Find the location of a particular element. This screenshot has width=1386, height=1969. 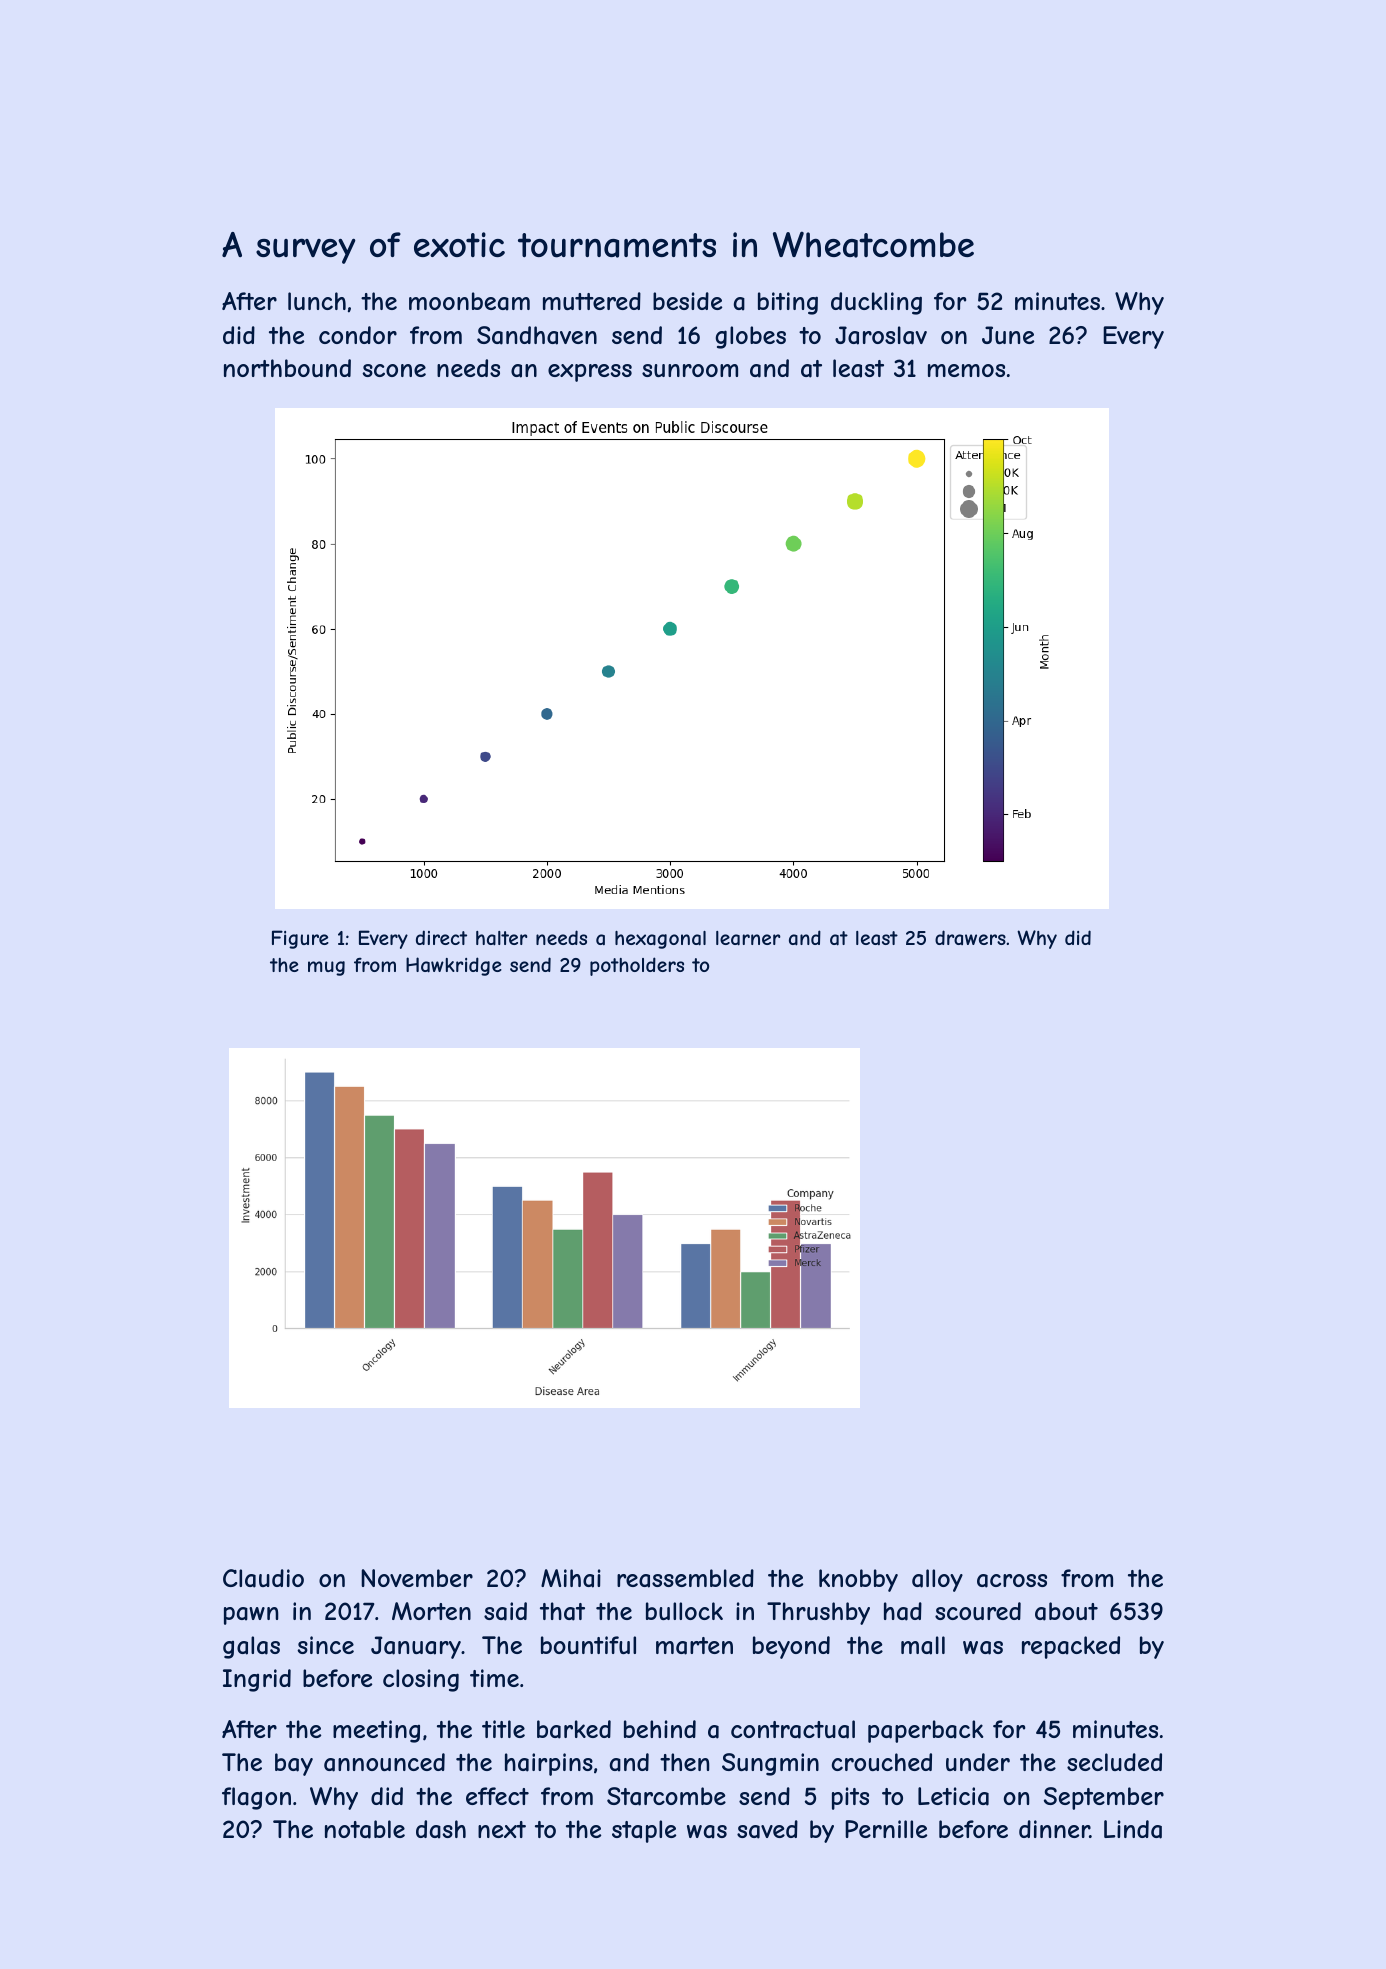

learner is located at coordinates (748, 938).
